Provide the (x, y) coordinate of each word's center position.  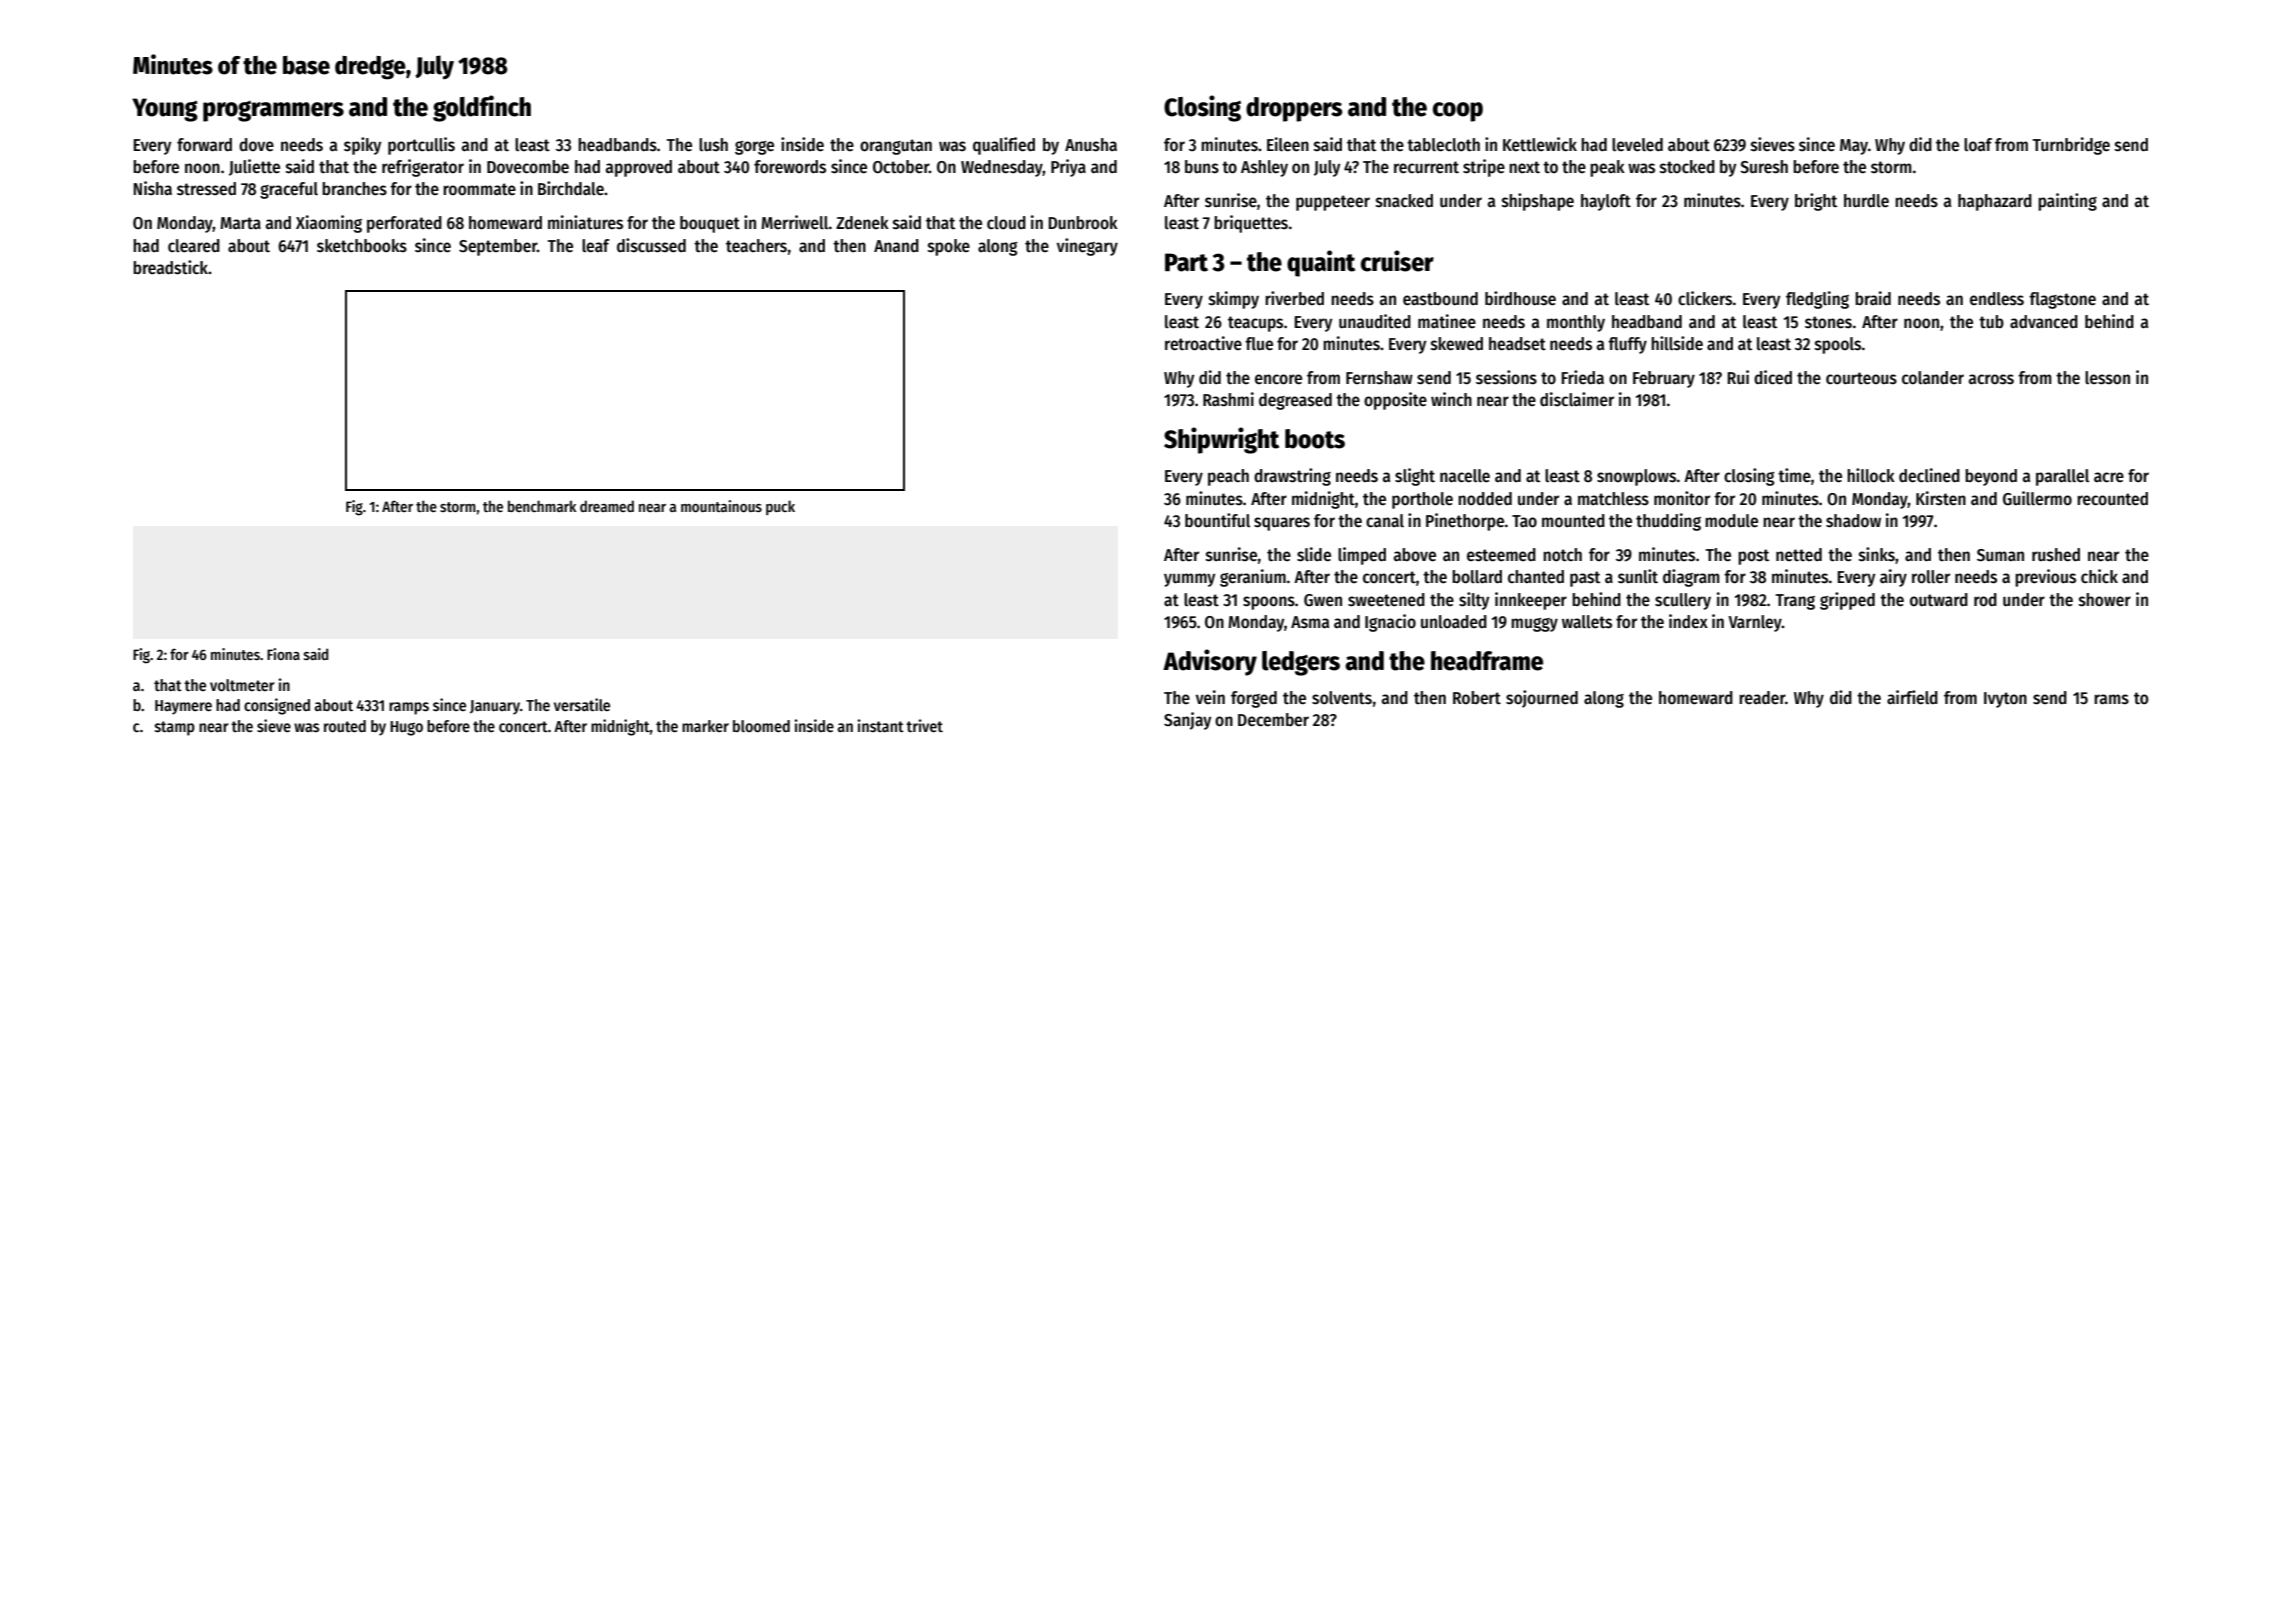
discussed (651, 245)
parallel (2062, 477)
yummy (1189, 580)
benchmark (542, 506)
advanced (2044, 322)
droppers (1294, 109)
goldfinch (482, 108)
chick (2099, 576)
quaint (1321, 263)
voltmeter (242, 685)
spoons (1269, 603)
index (1688, 621)
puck (780, 507)
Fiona (283, 654)
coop (1458, 112)
